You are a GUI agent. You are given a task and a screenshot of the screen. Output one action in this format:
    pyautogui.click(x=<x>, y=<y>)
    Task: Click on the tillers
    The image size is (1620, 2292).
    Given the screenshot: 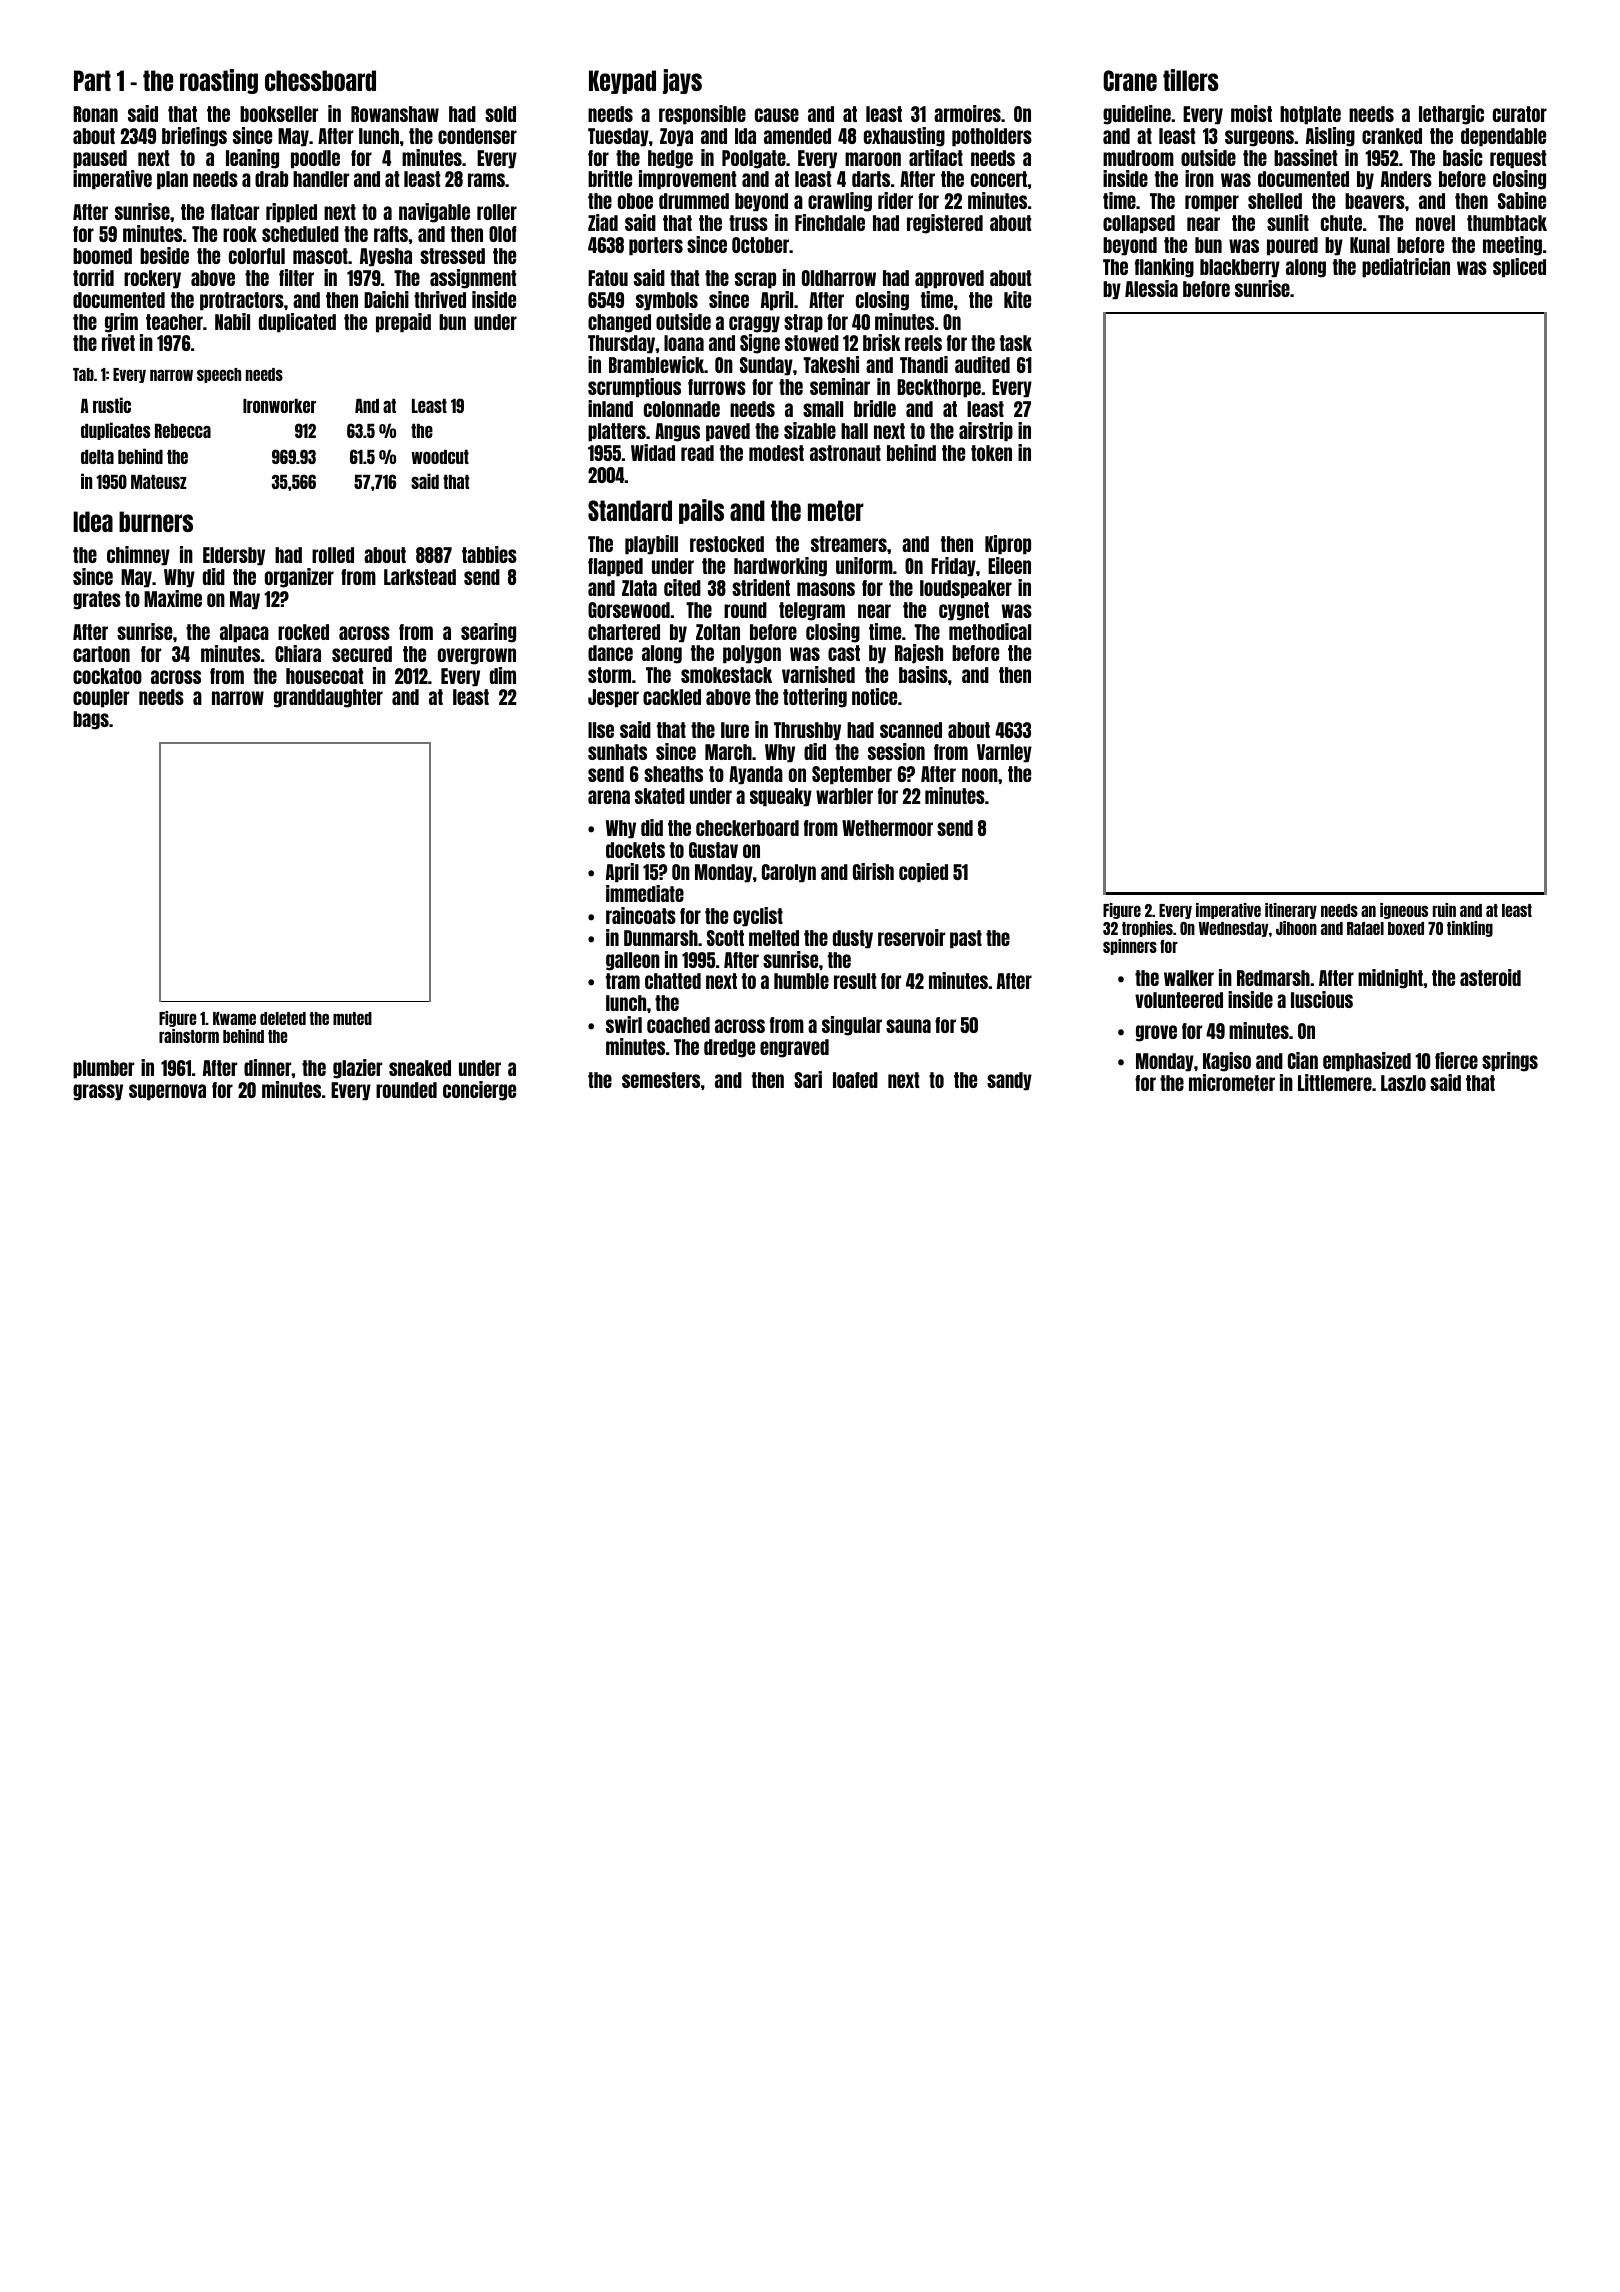 What is the action you would take?
    pyautogui.click(x=1191, y=80)
